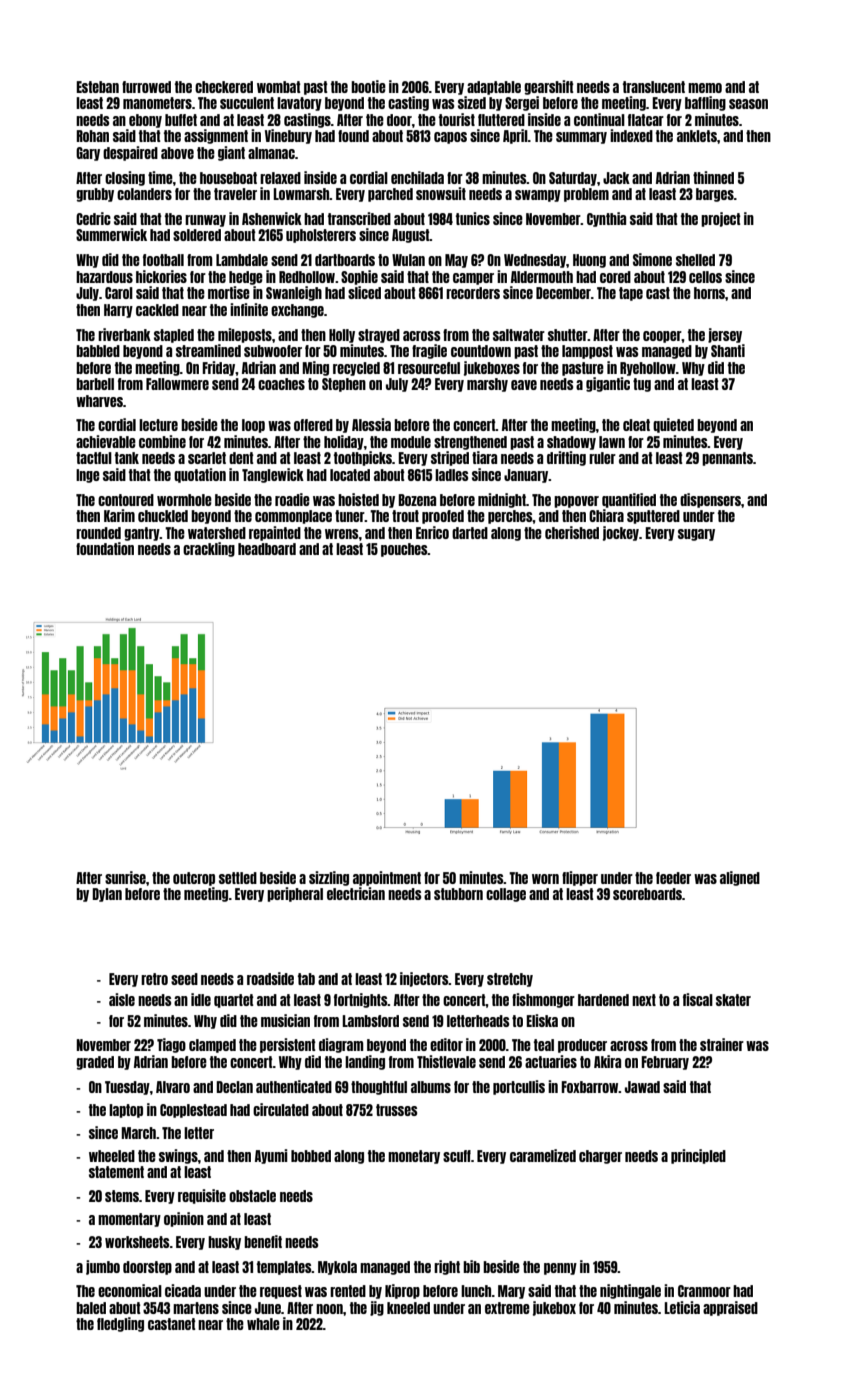  I want to click on caramelized, so click(543, 1155).
